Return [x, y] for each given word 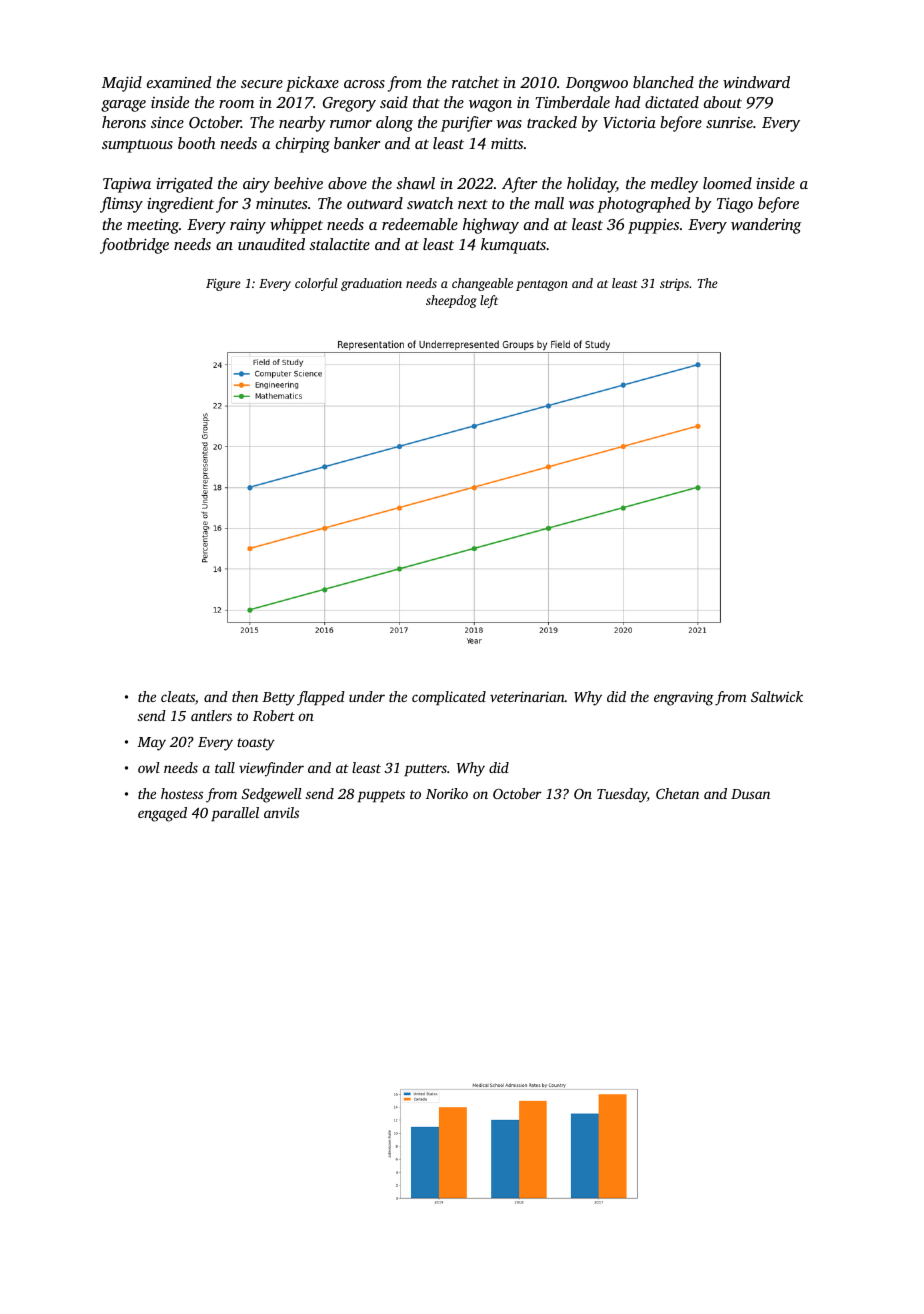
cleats [178, 696]
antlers [211, 715]
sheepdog [451, 301]
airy [256, 185]
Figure [223, 284]
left [489, 301]
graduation [371, 284]
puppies [653, 226]
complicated [449, 698]
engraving [684, 698]
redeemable [420, 224]
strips [674, 284]
